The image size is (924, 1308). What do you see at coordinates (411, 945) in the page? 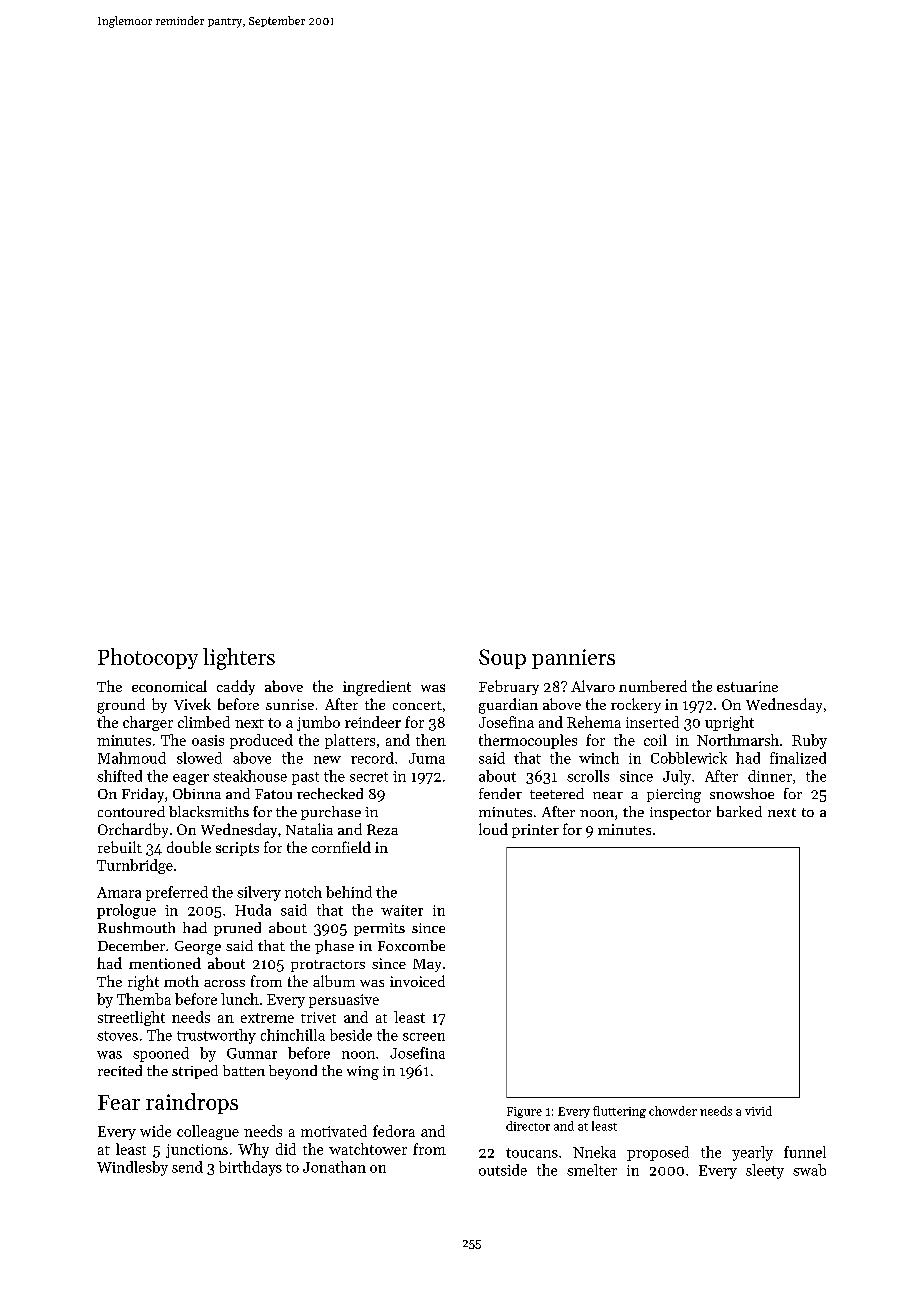
I see `Foxcombe` at bounding box center [411, 945].
